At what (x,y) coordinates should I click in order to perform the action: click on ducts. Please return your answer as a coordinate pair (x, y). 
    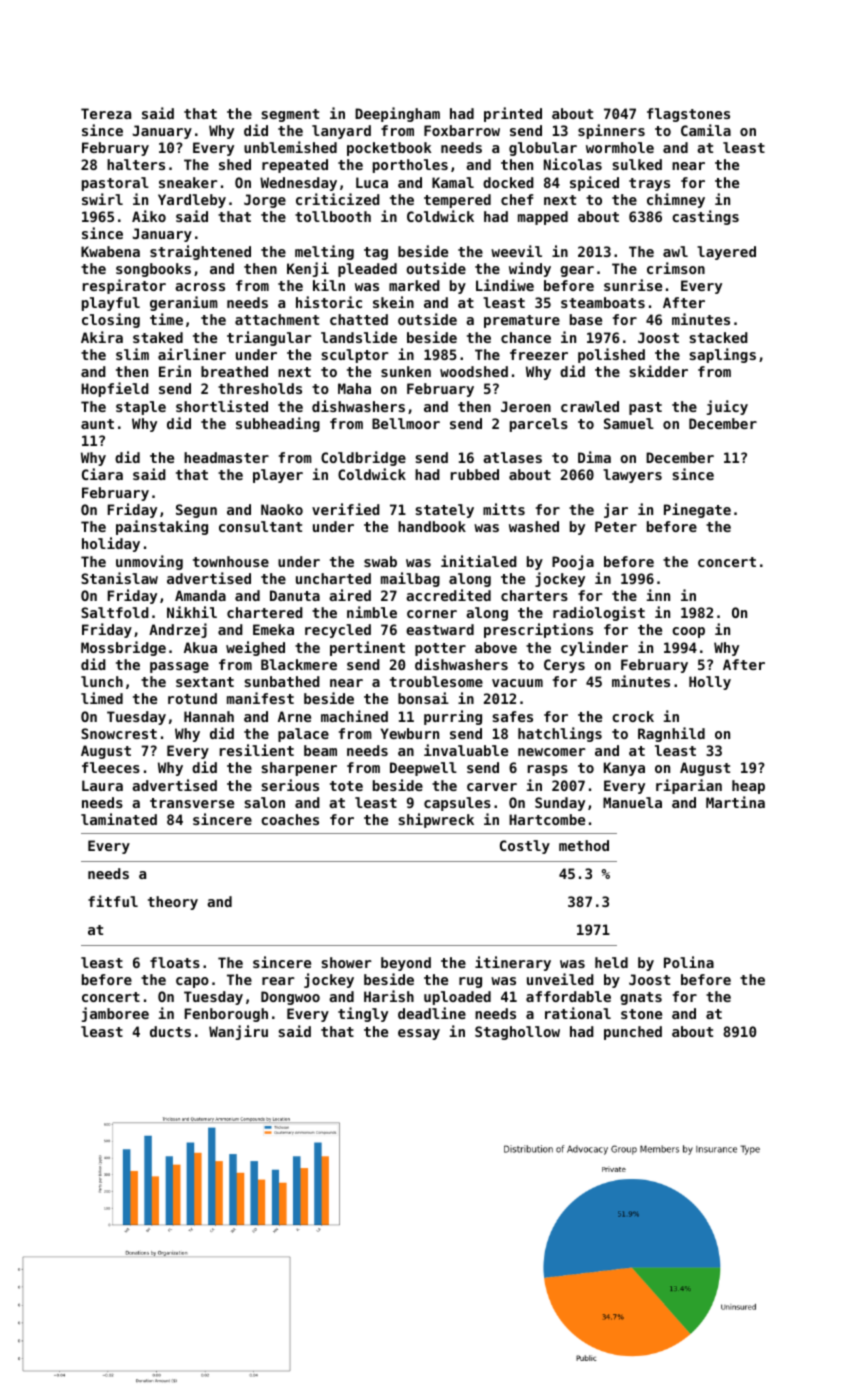
    Looking at the image, I should click on (170, 1031).
